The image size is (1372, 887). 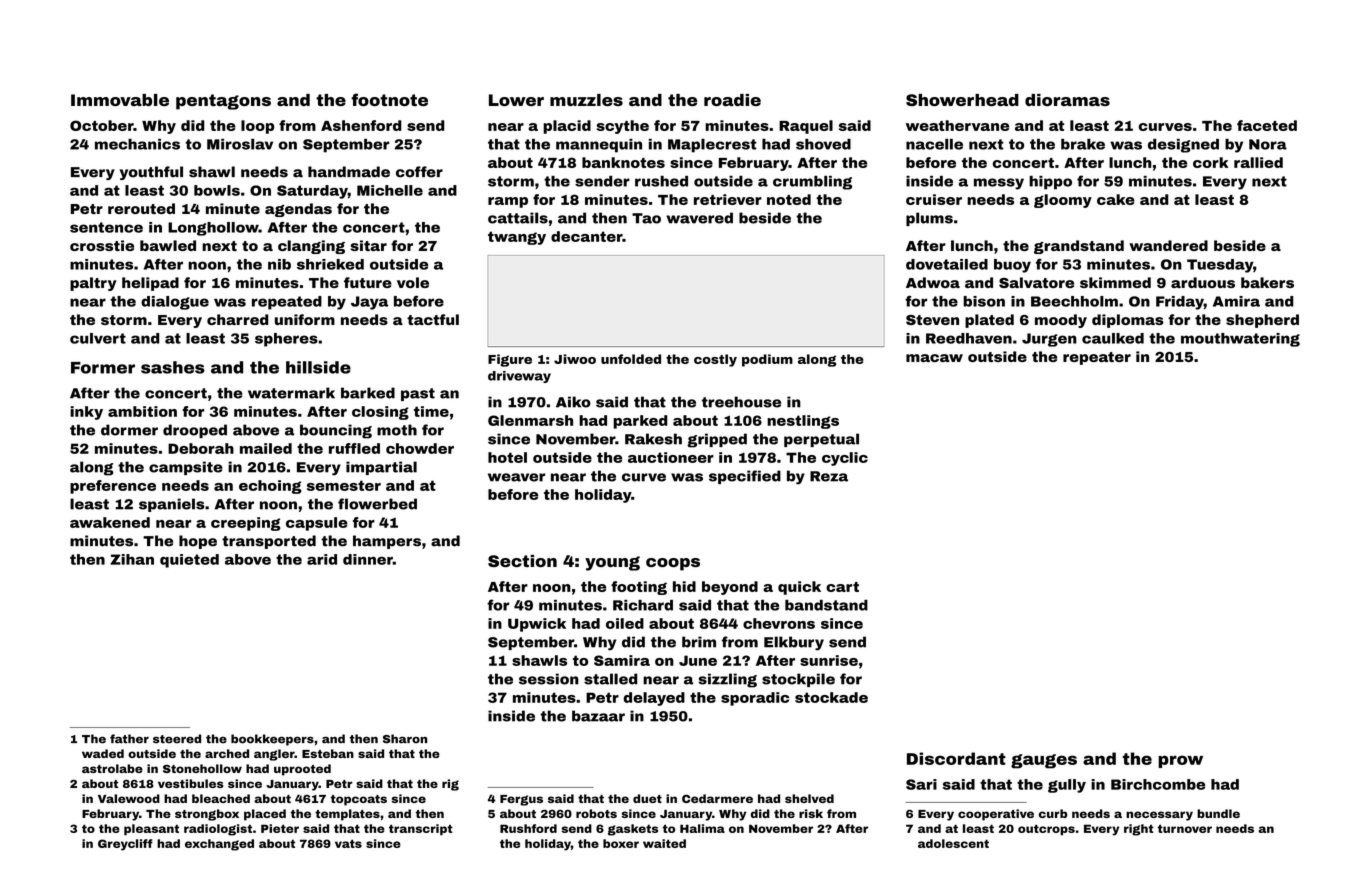 What do you see at coordinates (934, 358) in the page?
I see `macaw` at bounding box center [934, 358].
